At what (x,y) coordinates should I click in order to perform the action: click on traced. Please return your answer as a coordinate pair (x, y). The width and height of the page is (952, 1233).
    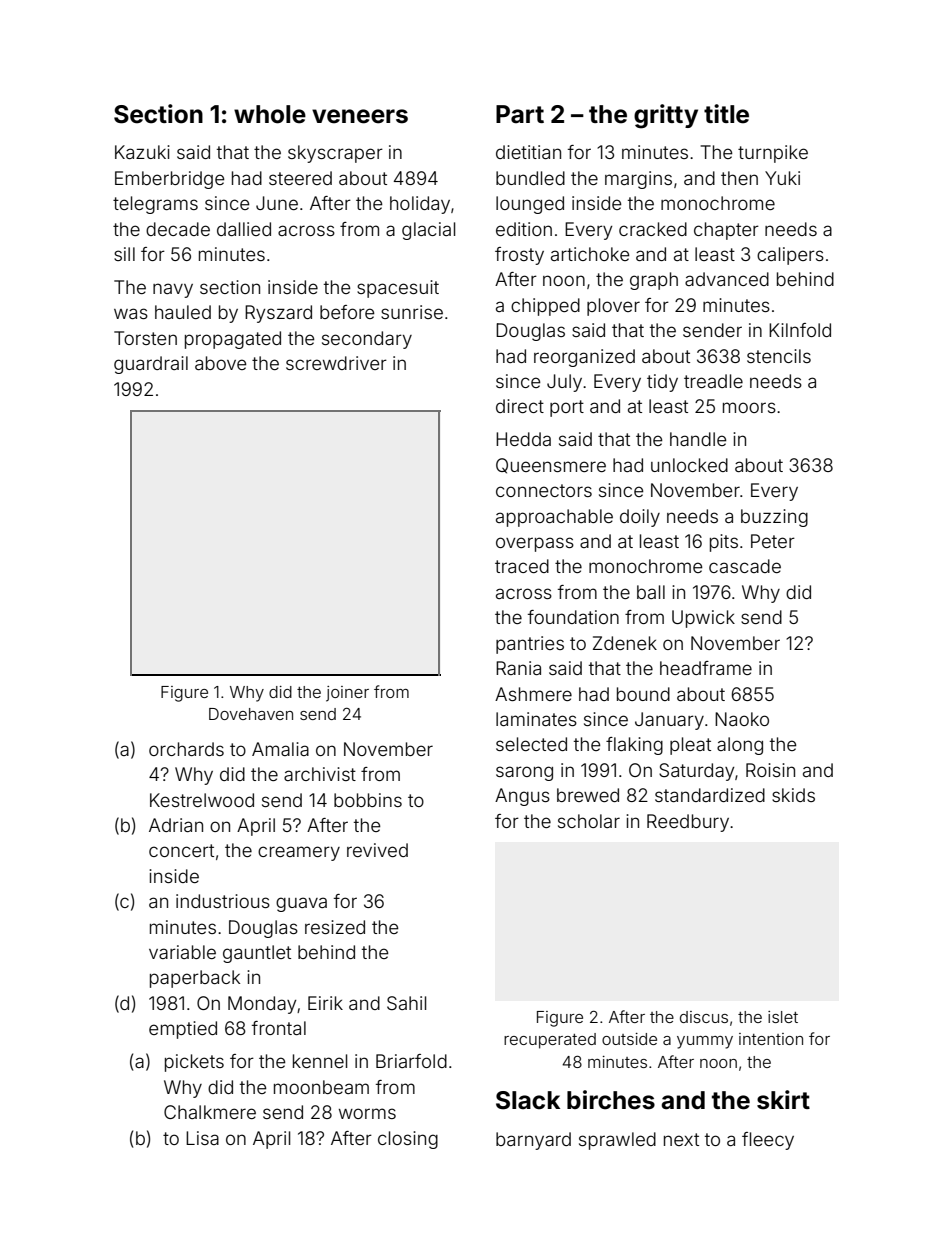
    Looking at the image, I should click on (522, 566).
